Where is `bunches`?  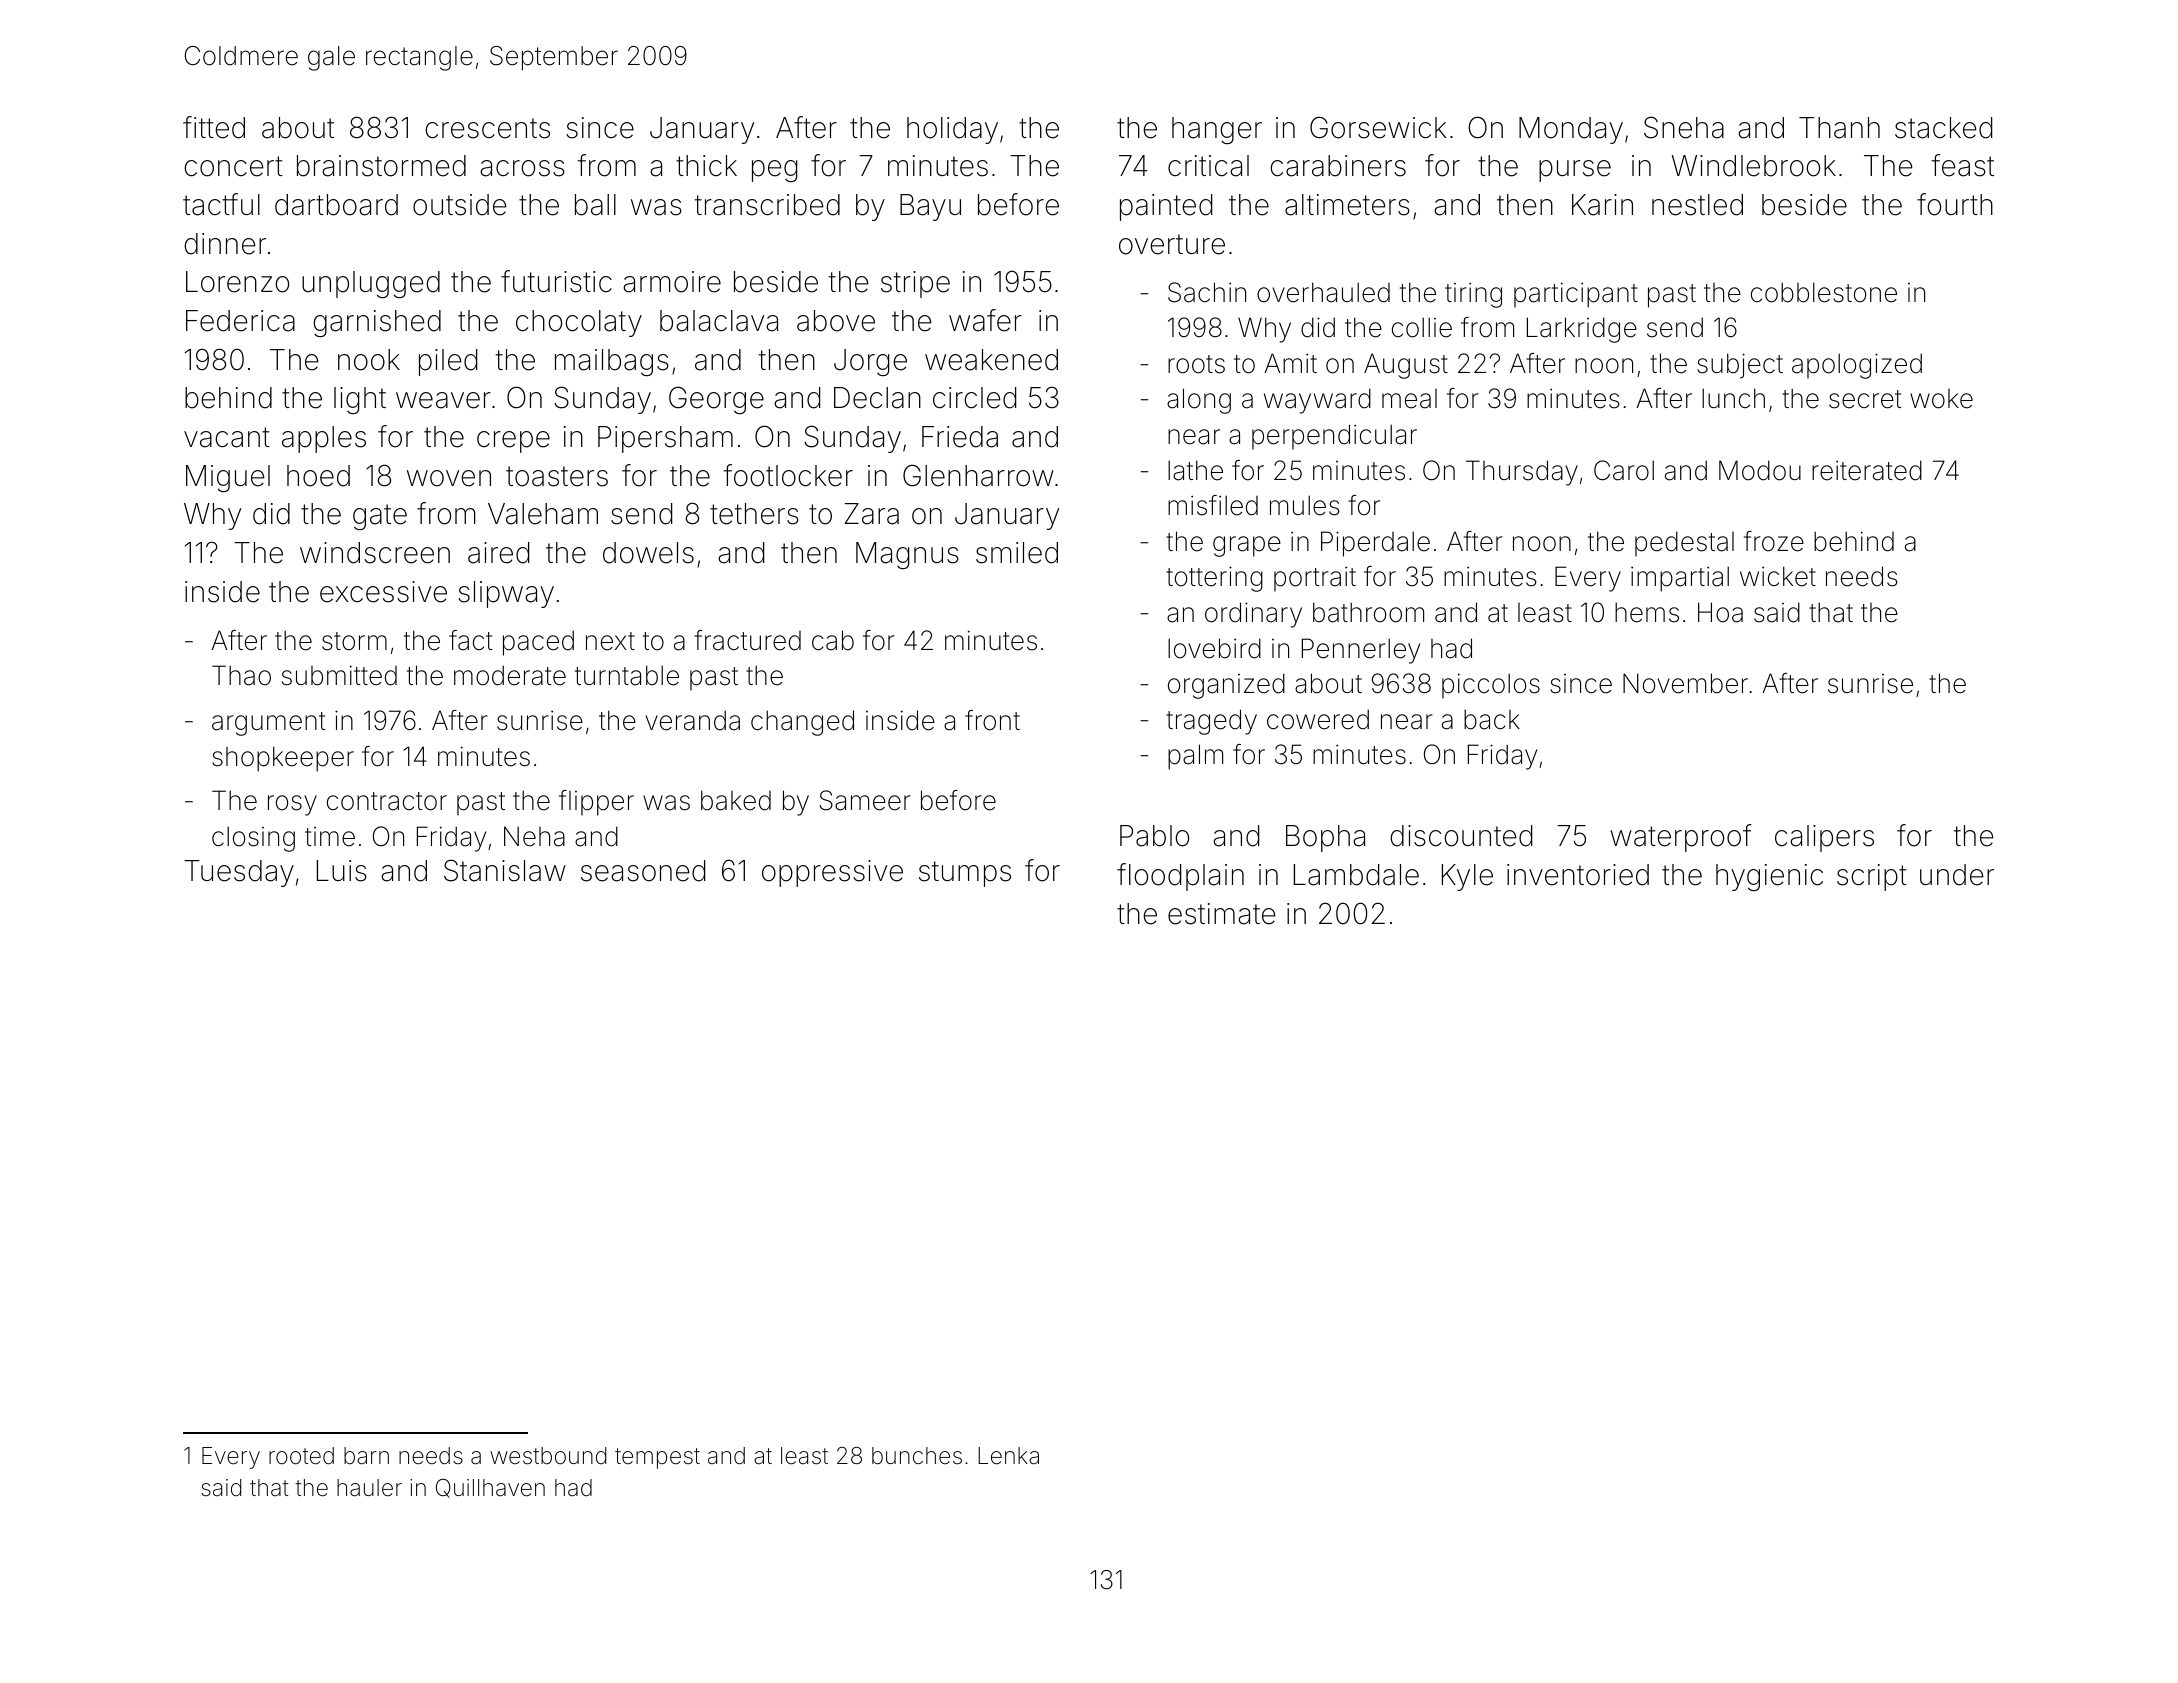
bunches is located at coordinates (917, 1456).
